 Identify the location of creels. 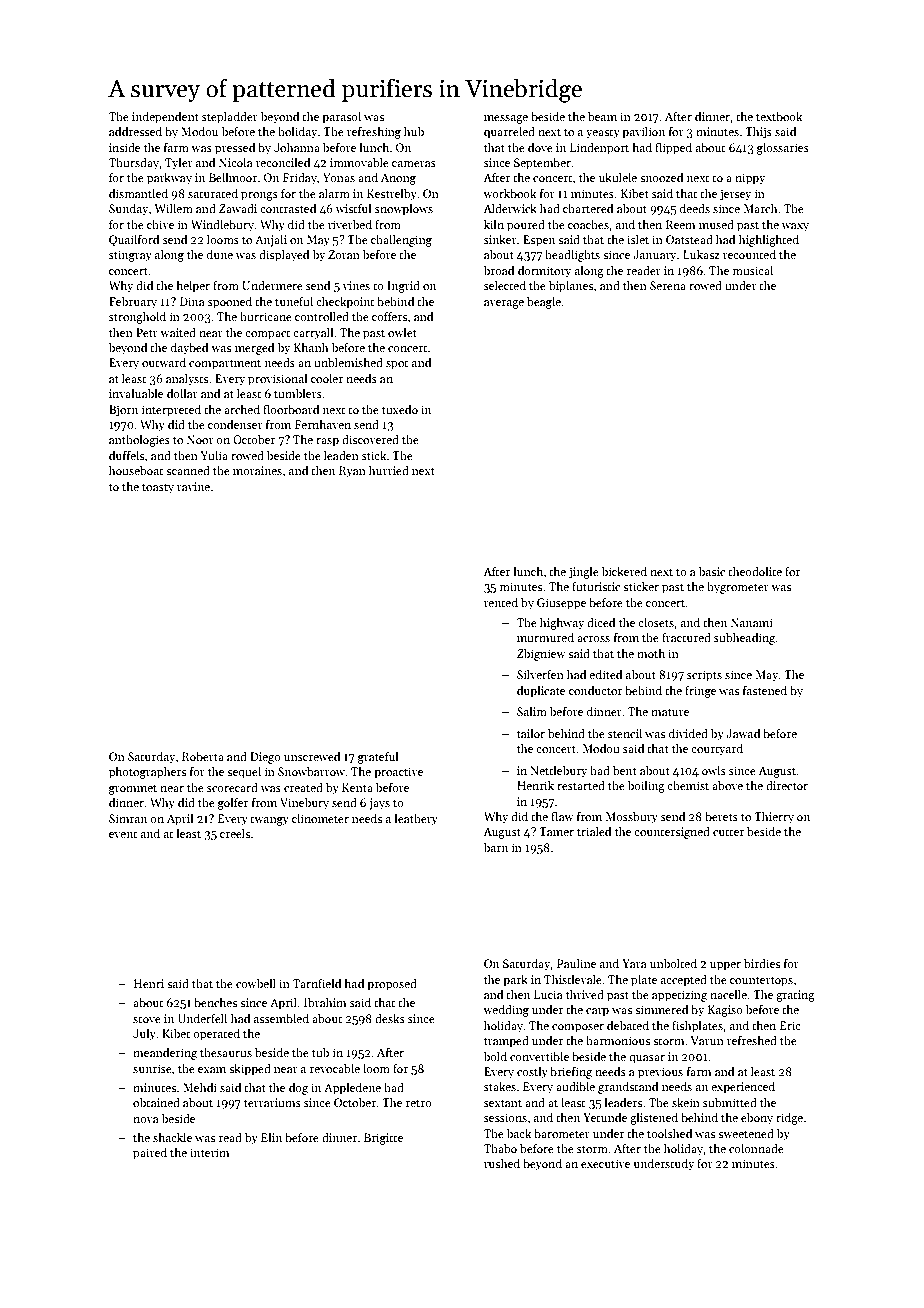
(235, 833).
